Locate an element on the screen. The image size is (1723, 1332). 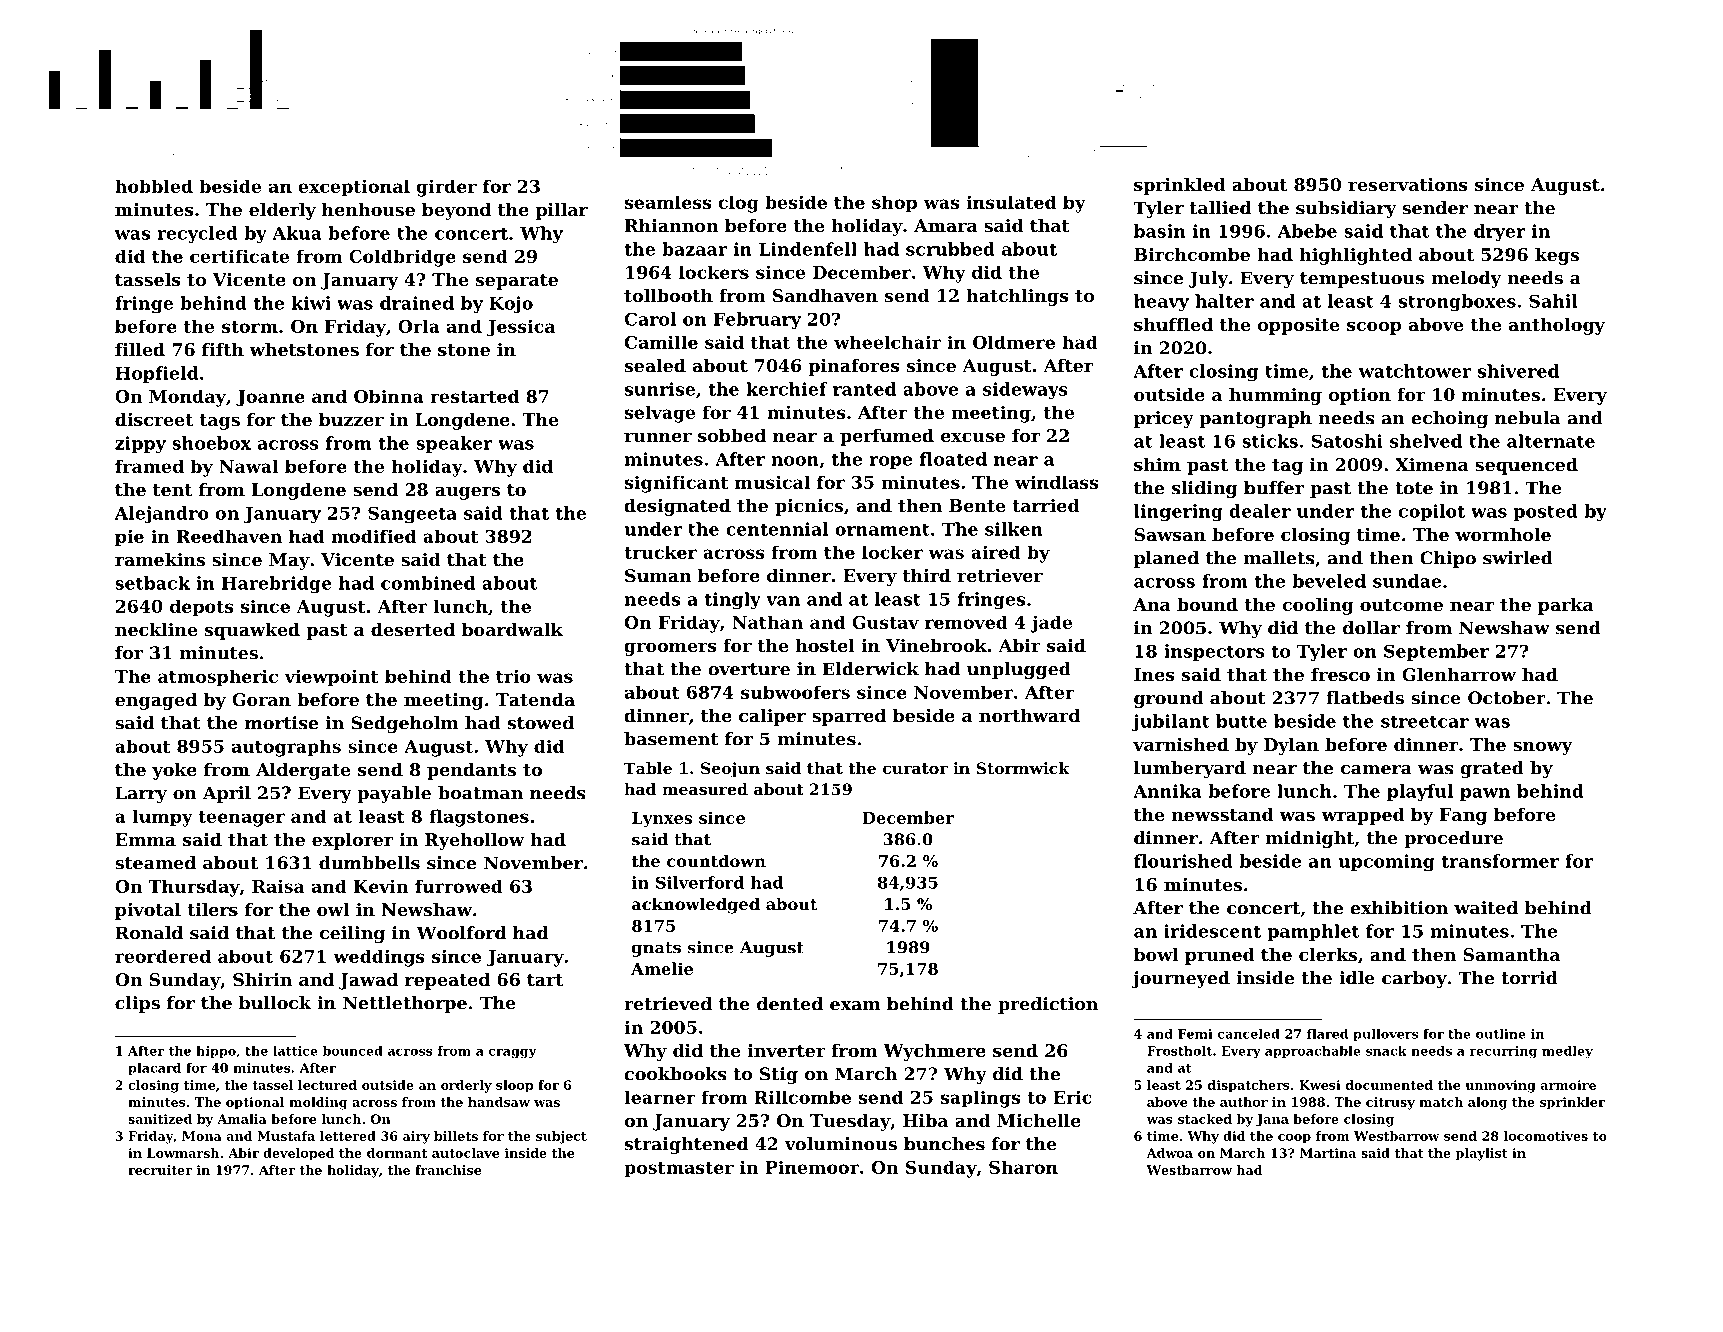
exhibition is located at coordinates (1399, 908).
